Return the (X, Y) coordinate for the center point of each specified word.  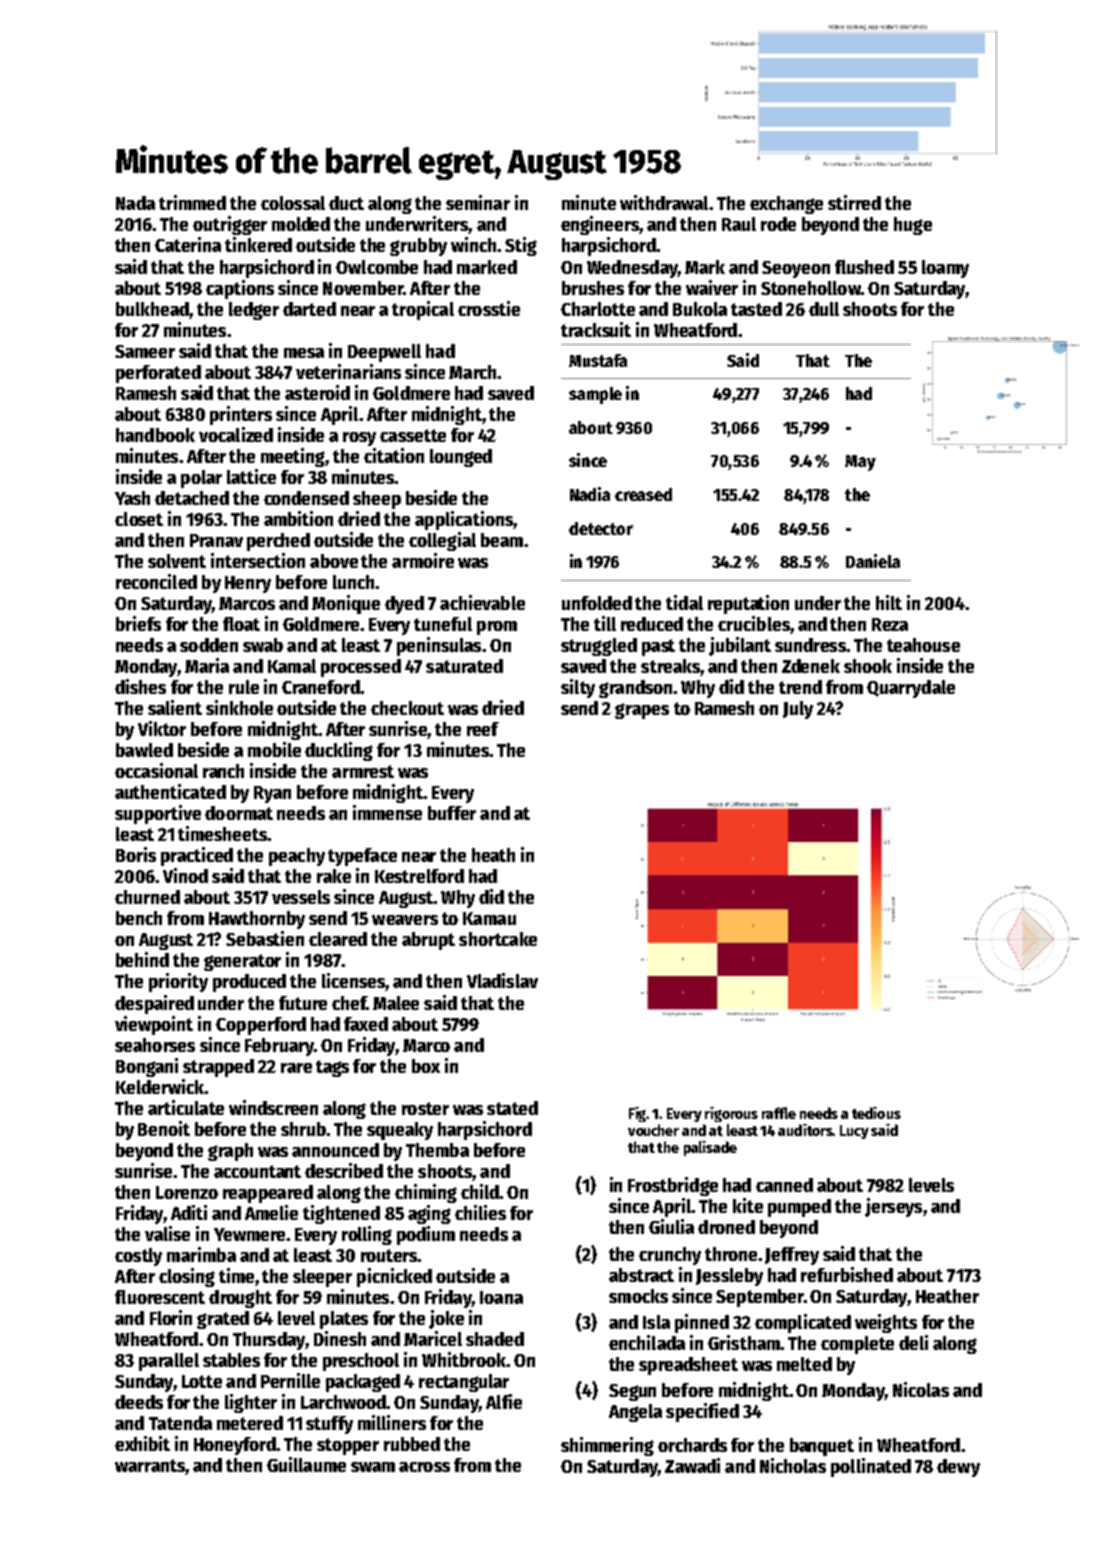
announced (335, 1150)
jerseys (893, 1207)
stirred (854, 202)
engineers (600, 225)
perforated (158, 374)
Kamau (489, 918)
